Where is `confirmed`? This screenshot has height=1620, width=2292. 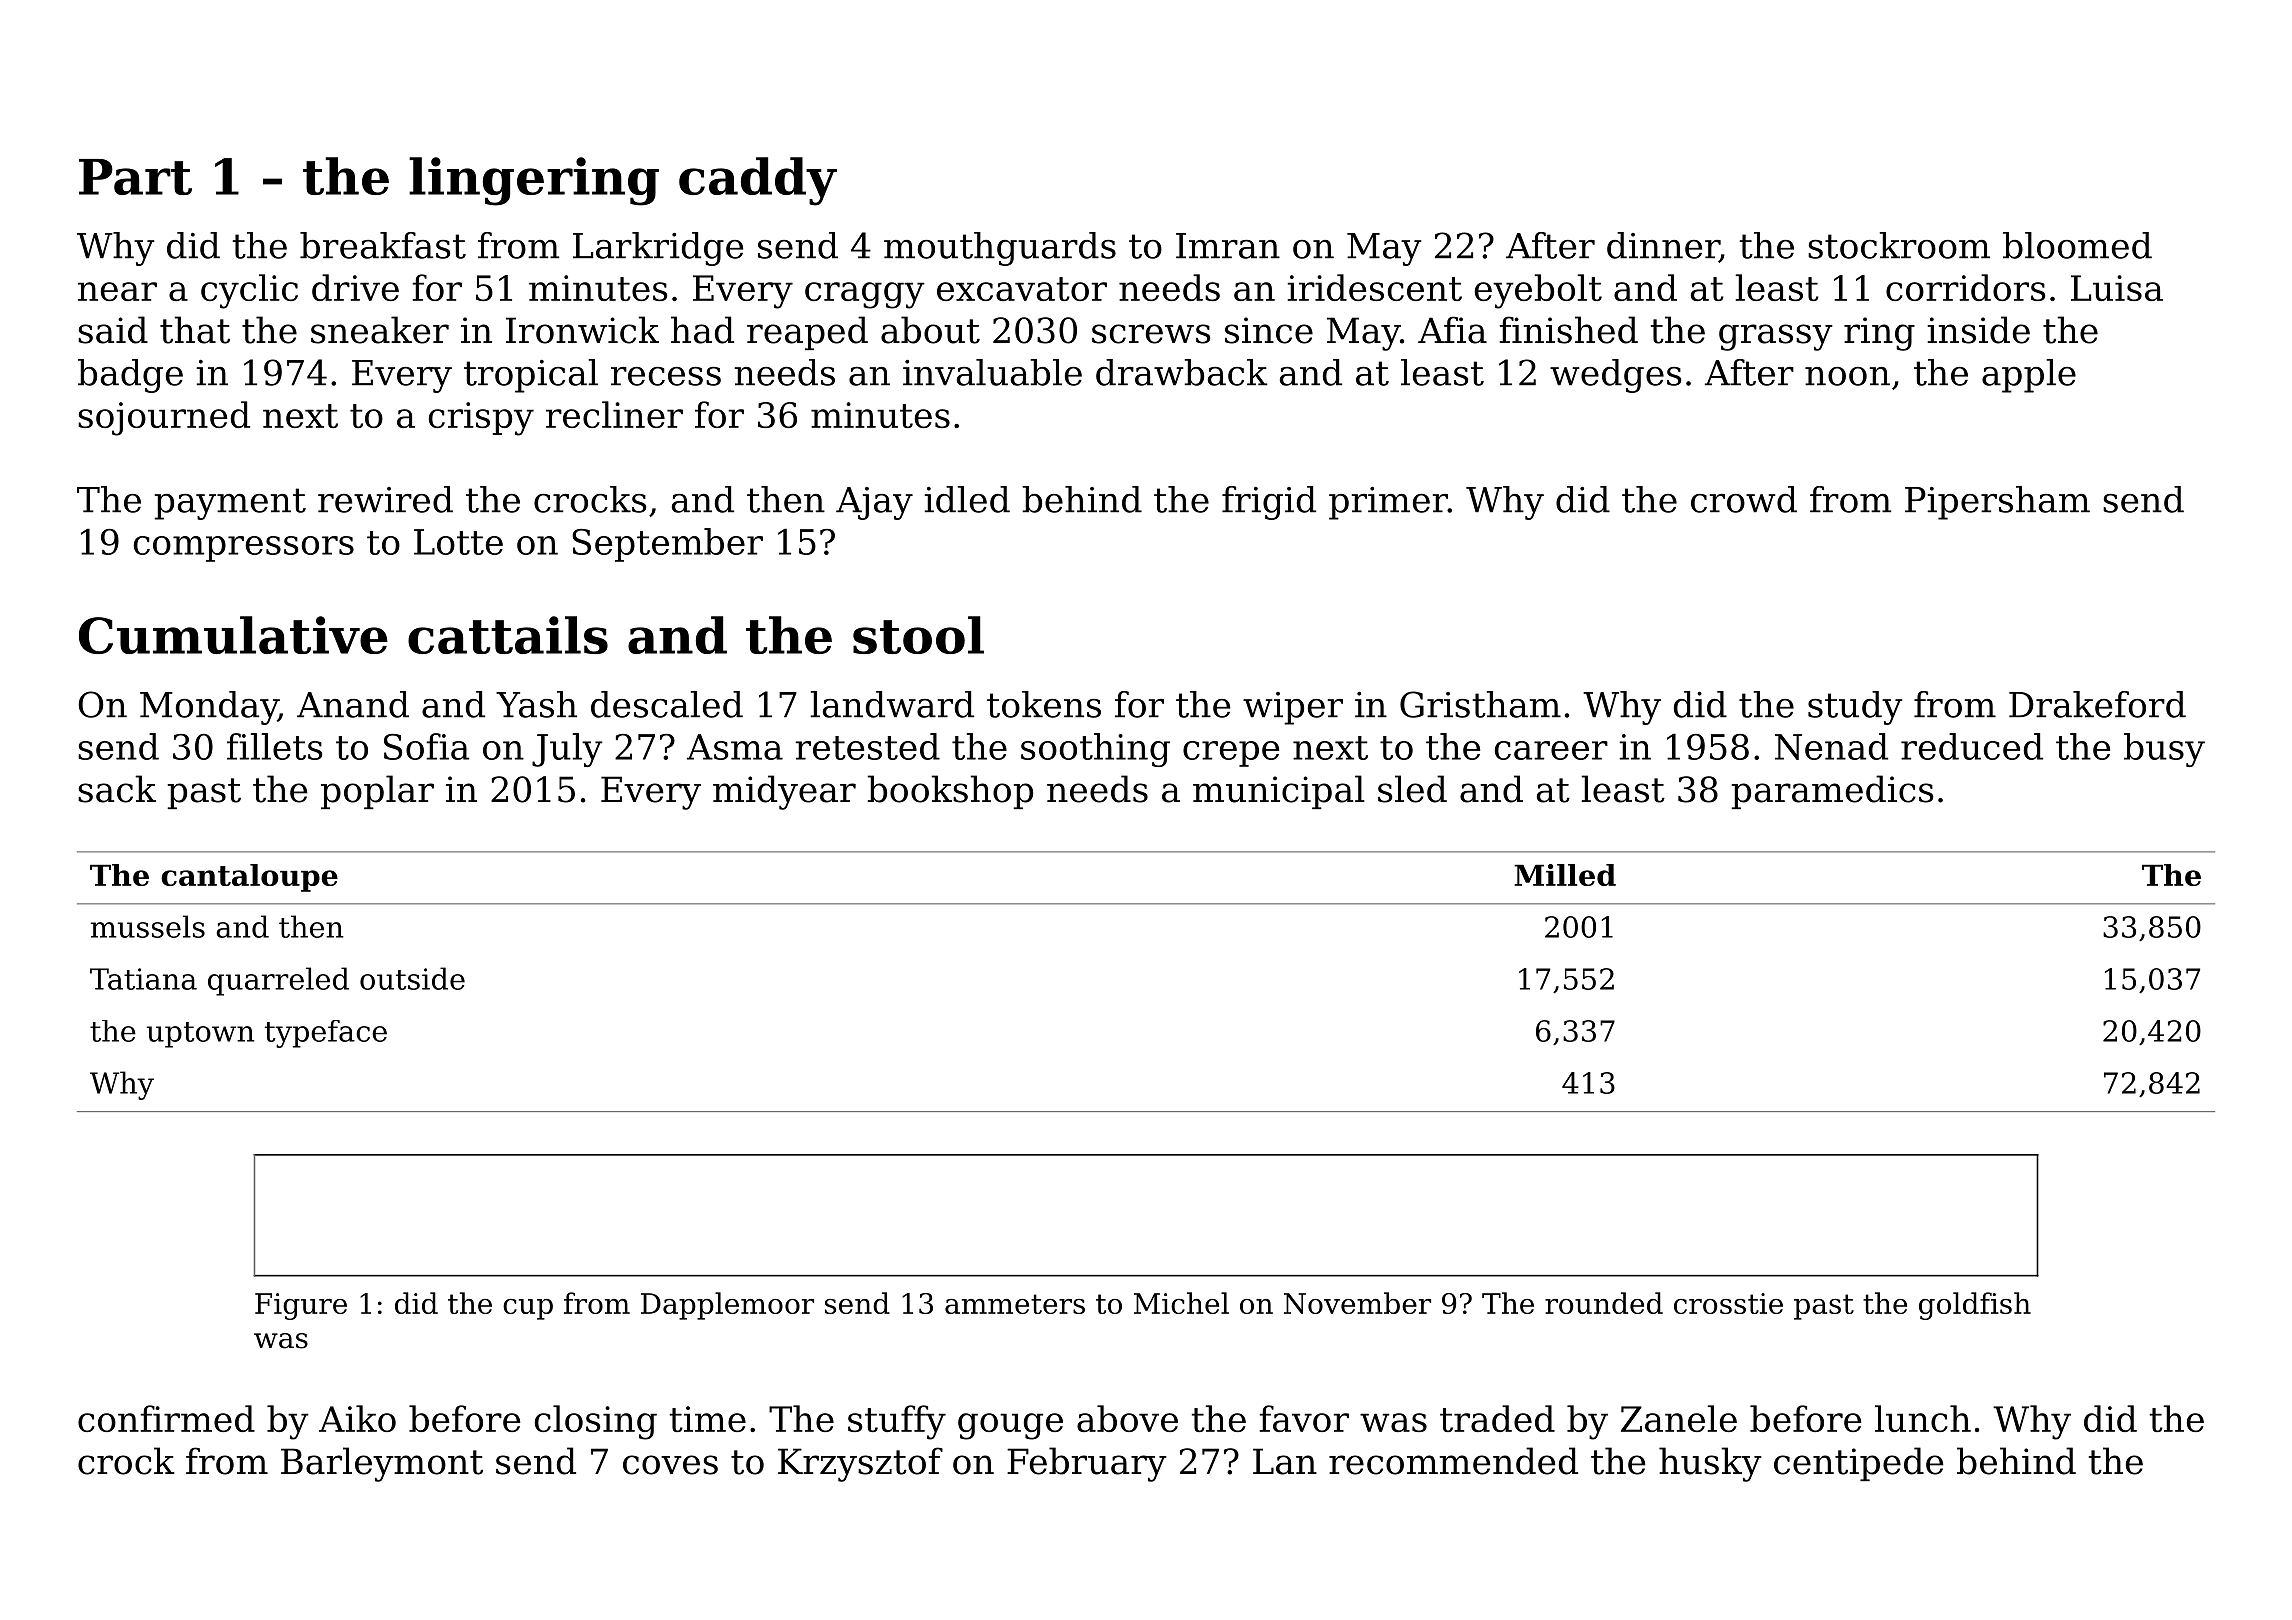
confirmed is located at coordinates (166, 1418).
